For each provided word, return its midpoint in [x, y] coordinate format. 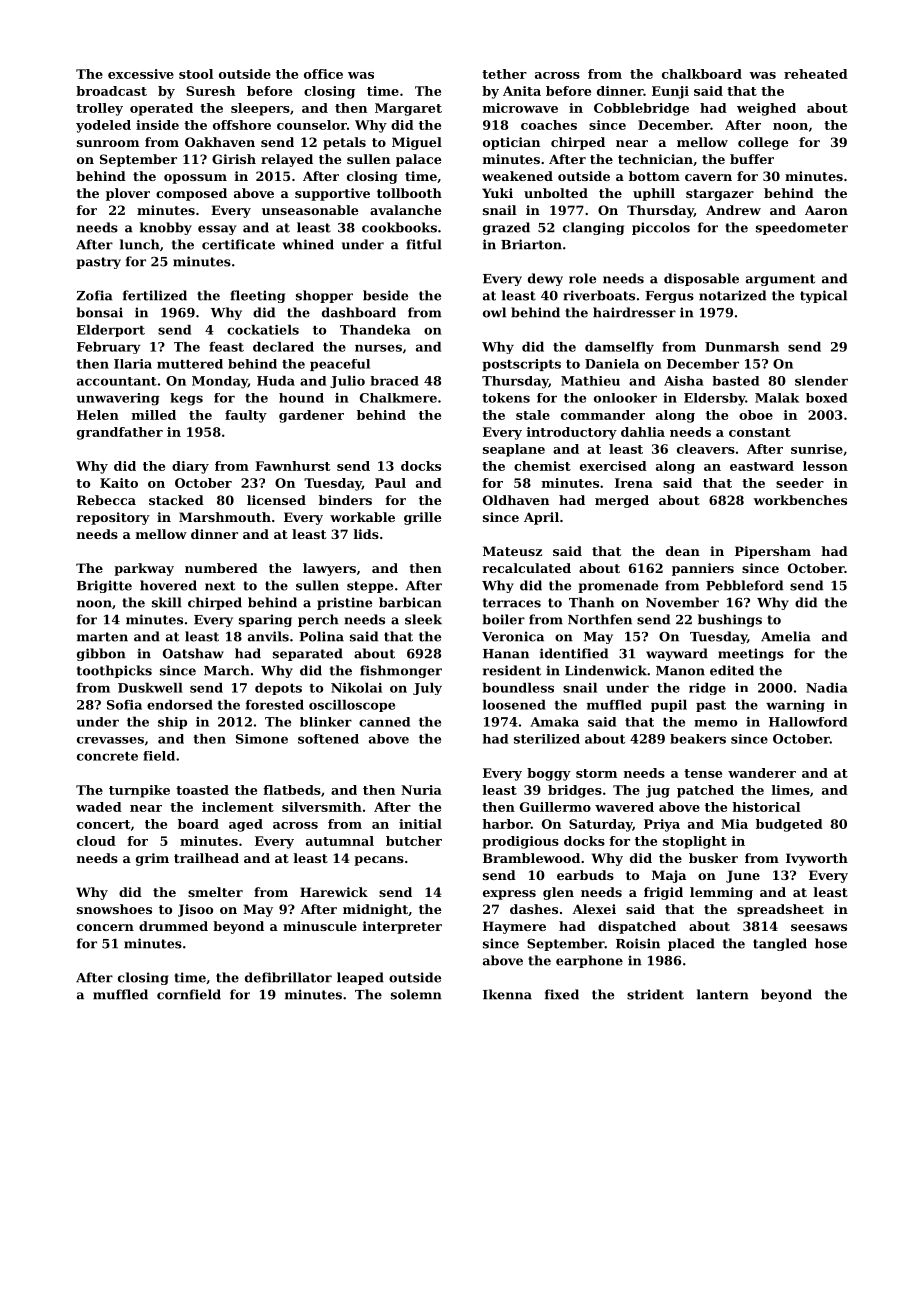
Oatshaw [193, 653]
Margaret [408, 109]
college [763, 143]
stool [196, 74]
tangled [780, 944]
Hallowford [808, 722]
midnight [375, 910]
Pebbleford [744, 585]
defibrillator [288, 977]
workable [362, 517]
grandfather [120, 433]
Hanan [506, 654]
